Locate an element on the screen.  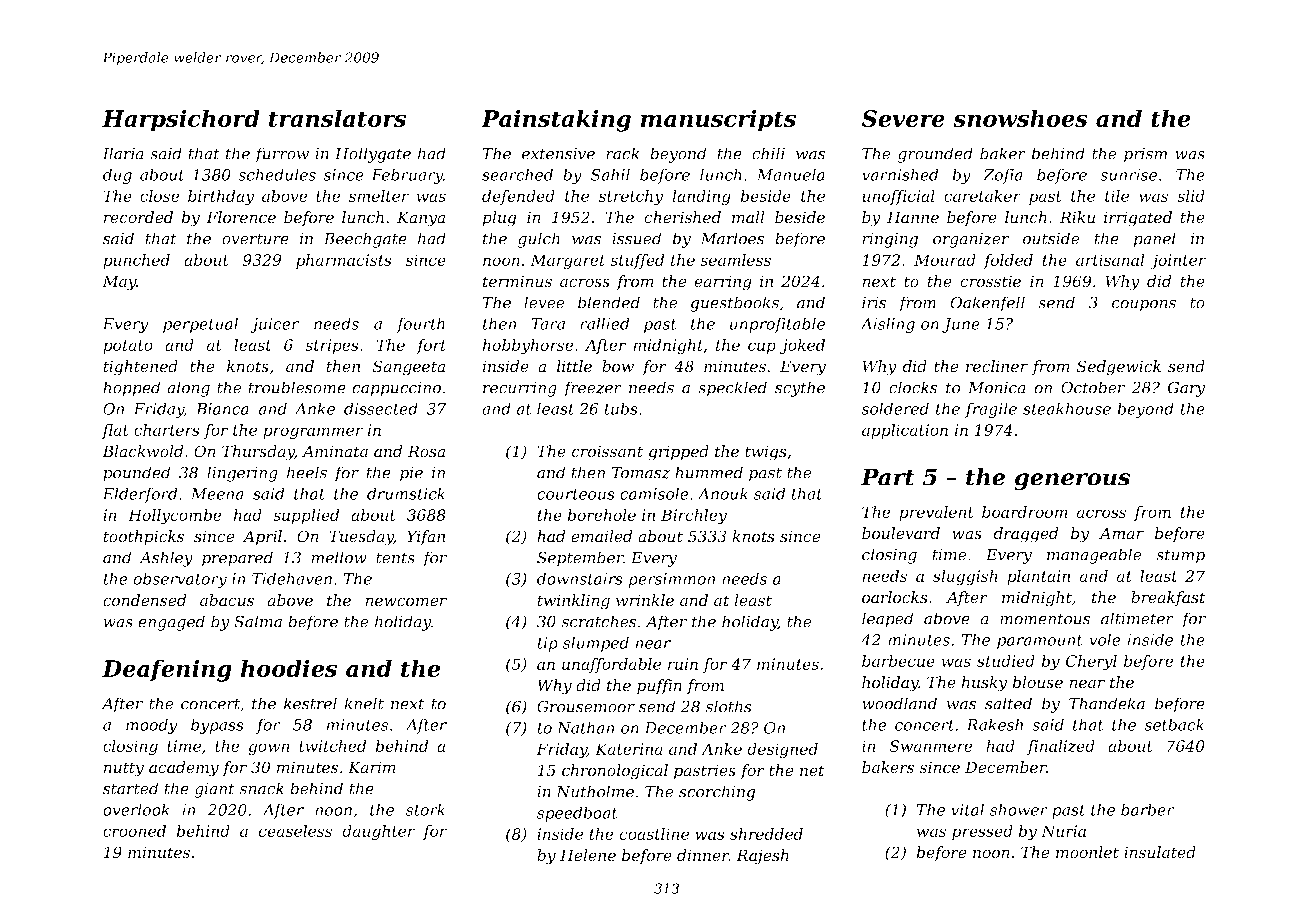
supplied is located at coordinates (306, 516).
